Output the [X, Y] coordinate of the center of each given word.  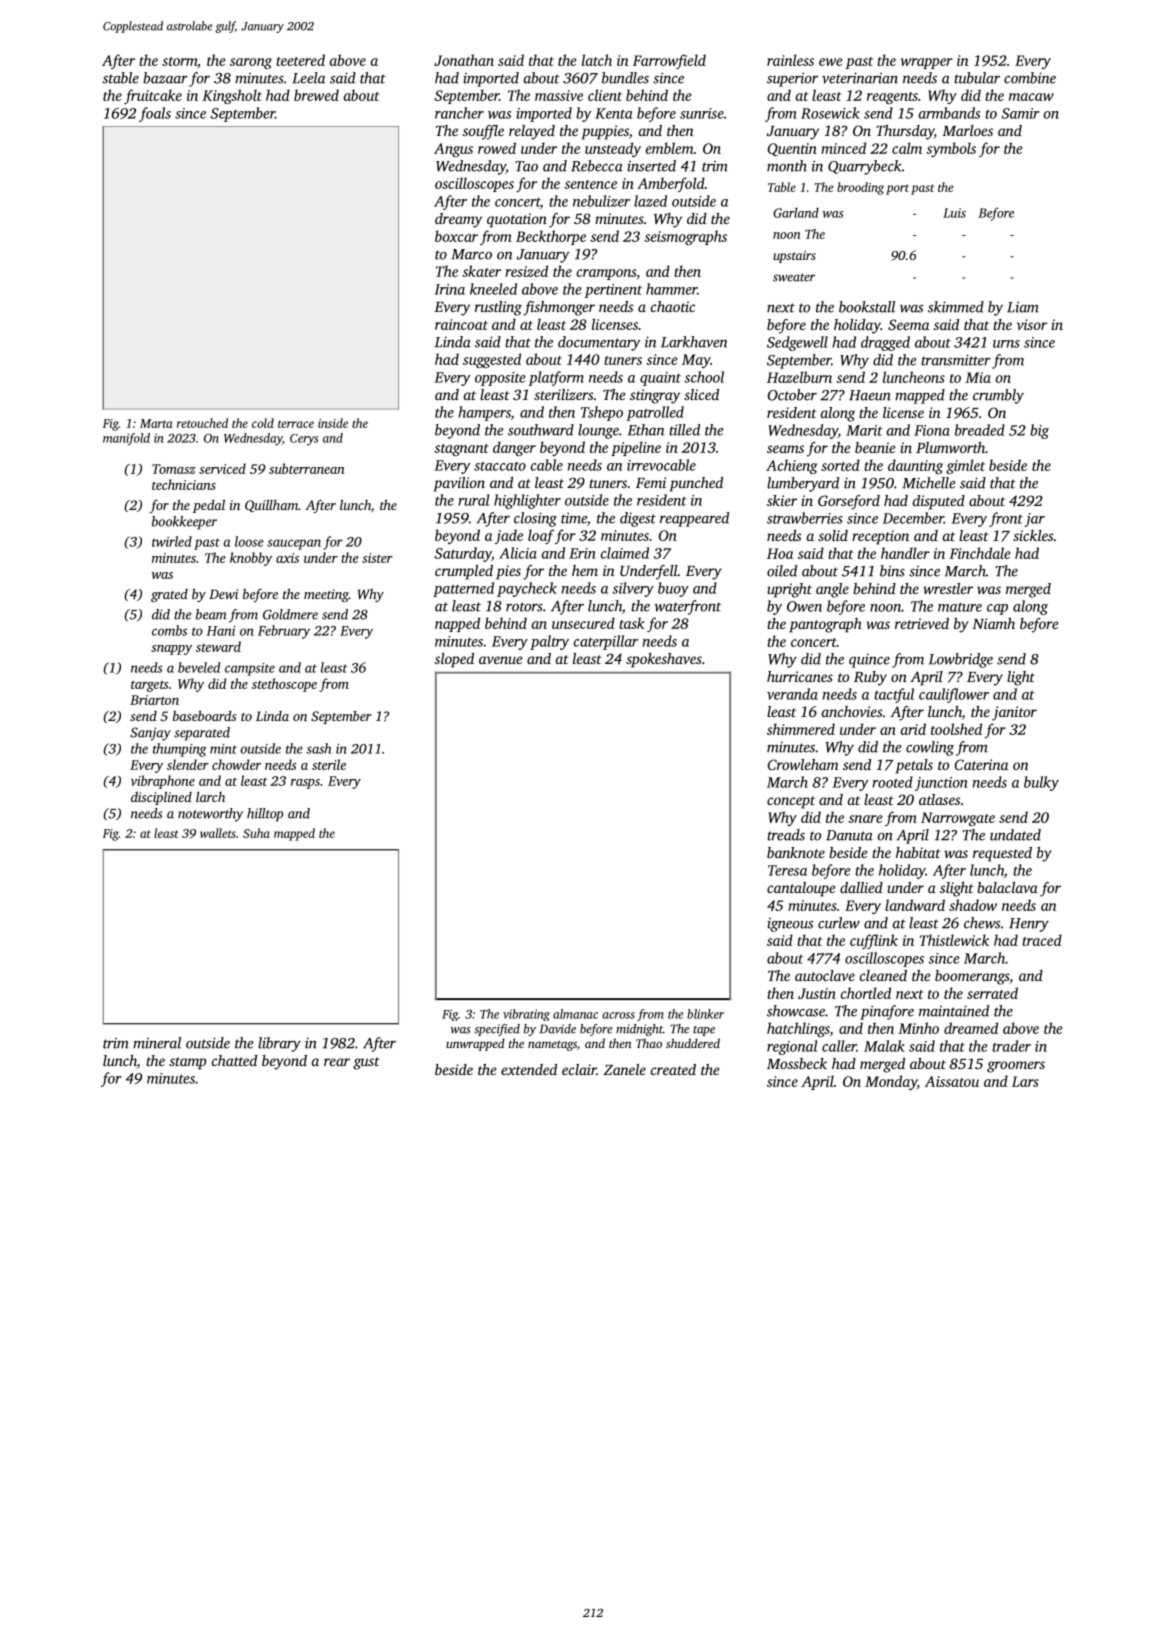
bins [892, 571]
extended [529, 1069]
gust [366, 1063]
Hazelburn [799, 377]
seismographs [685, 237]
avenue [500, 660]
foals [155, 114]
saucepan [294, 544]
